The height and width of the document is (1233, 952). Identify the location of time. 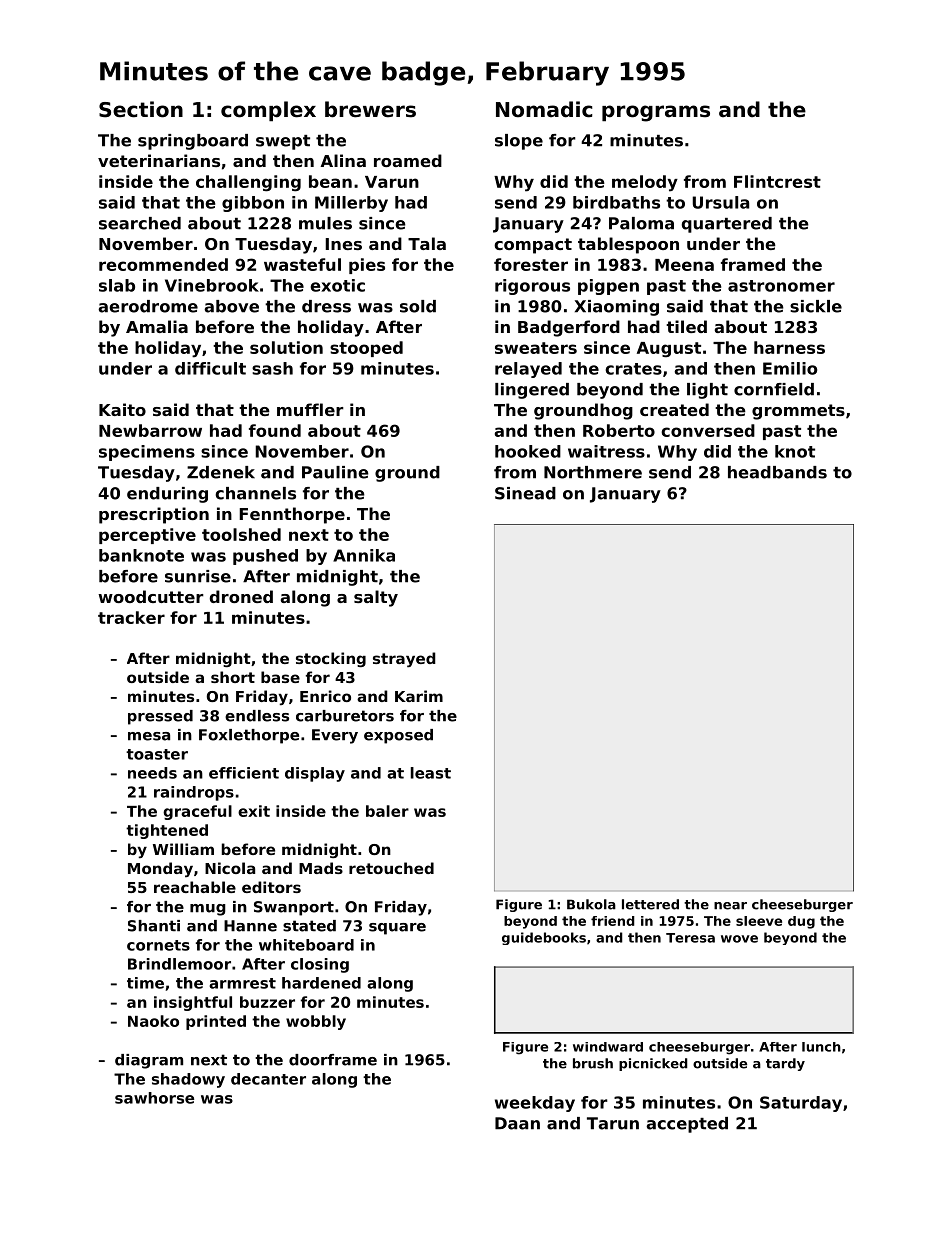
(145, 983).
